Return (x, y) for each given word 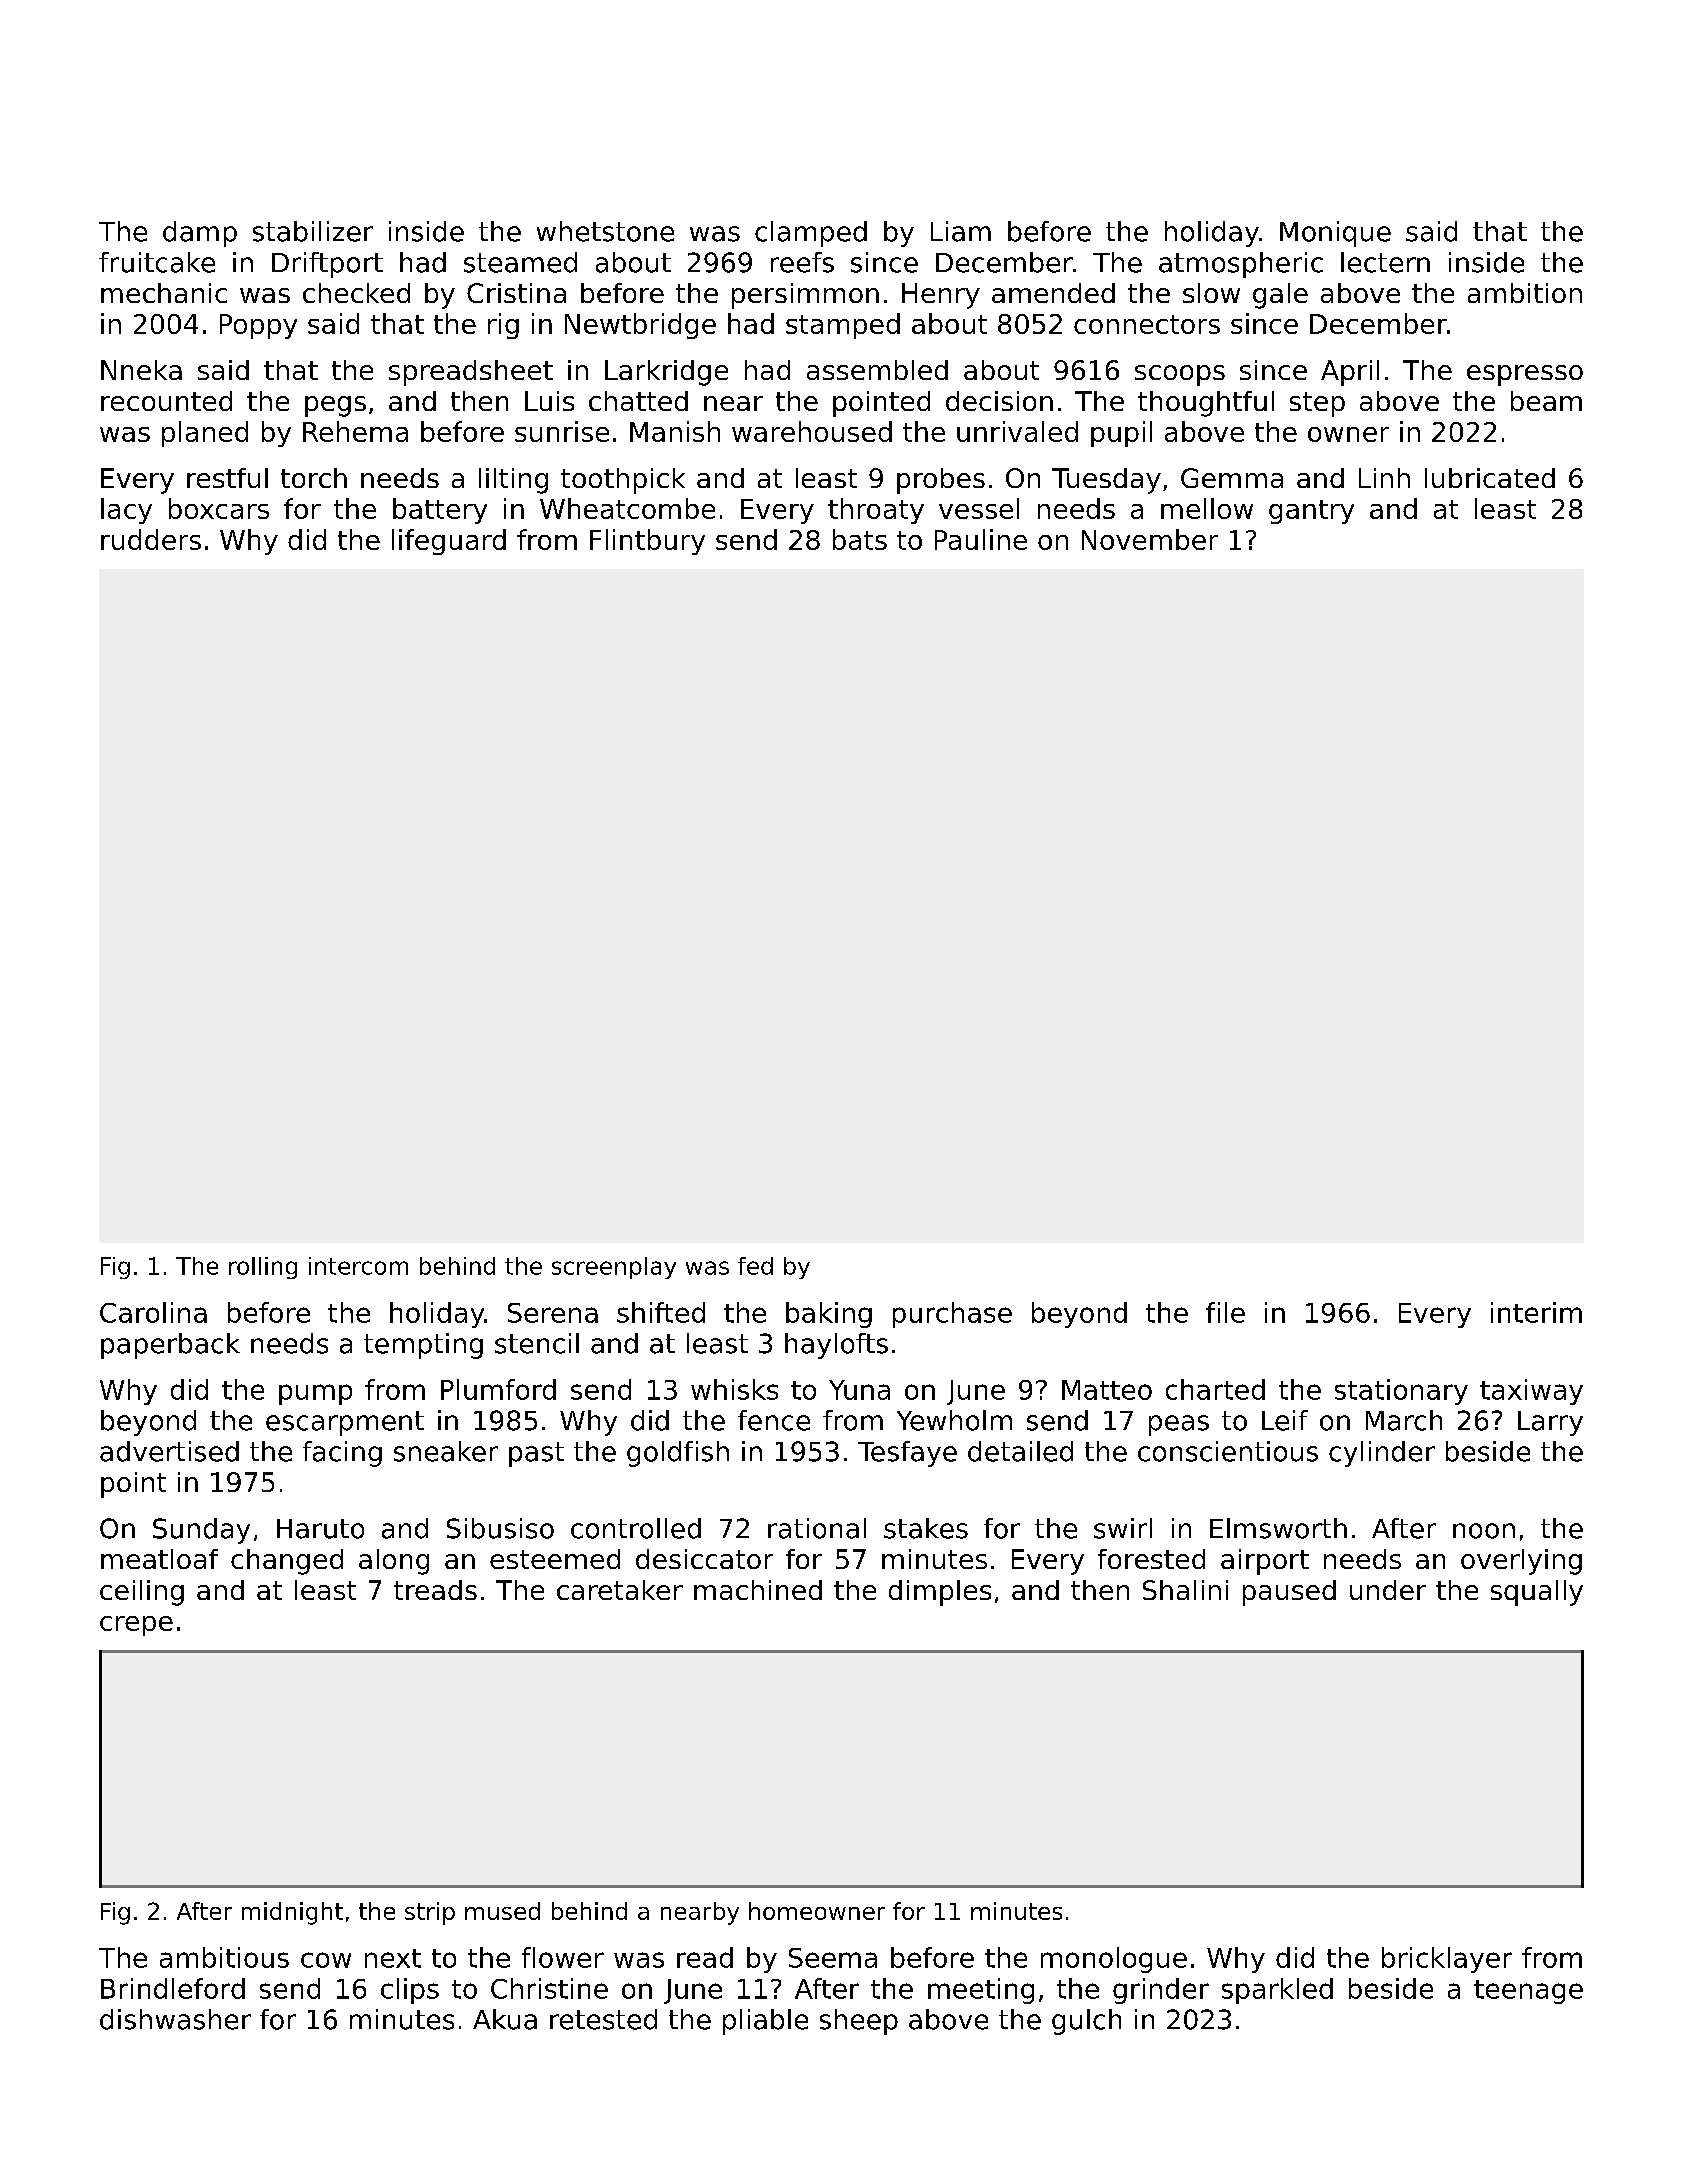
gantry (1311, 512)
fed (755, 1266)
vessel (979, 508)
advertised (169, 1451)
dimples (940, 1593)
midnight (292, 1913)
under (1388, 1590)
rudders (151, 539)
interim (1536, 1312)
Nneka (141, 370)
